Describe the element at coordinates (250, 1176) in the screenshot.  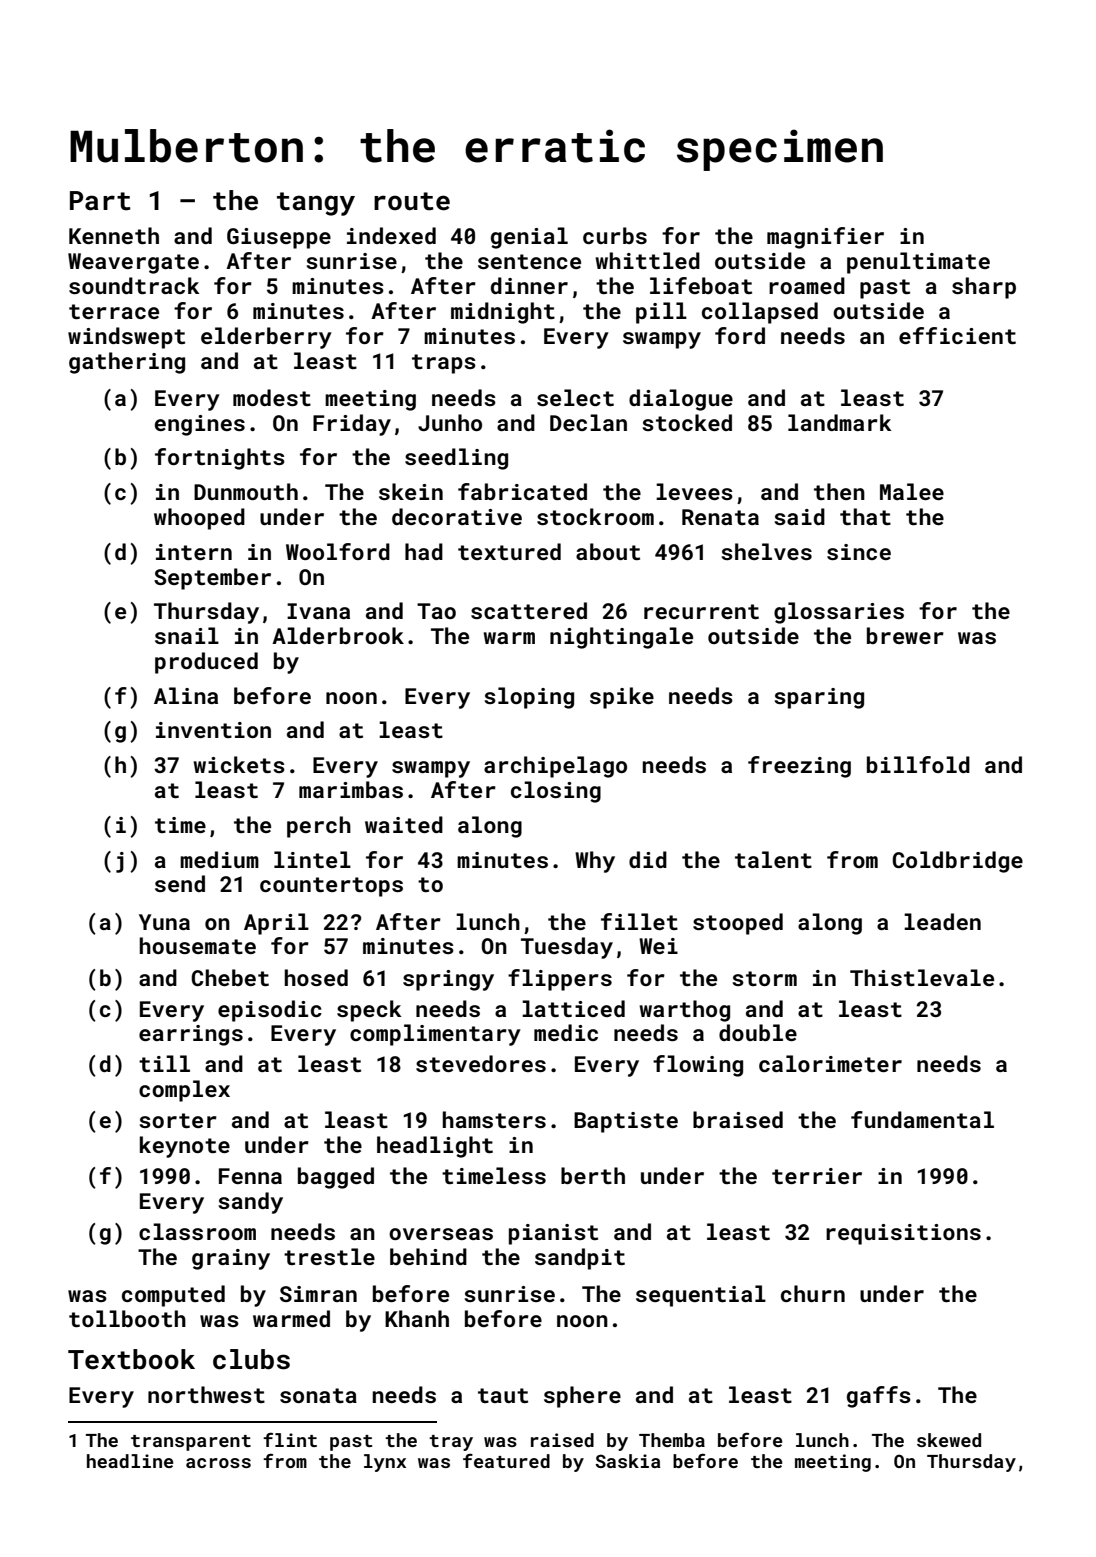
I see `Fenna` at that location.
